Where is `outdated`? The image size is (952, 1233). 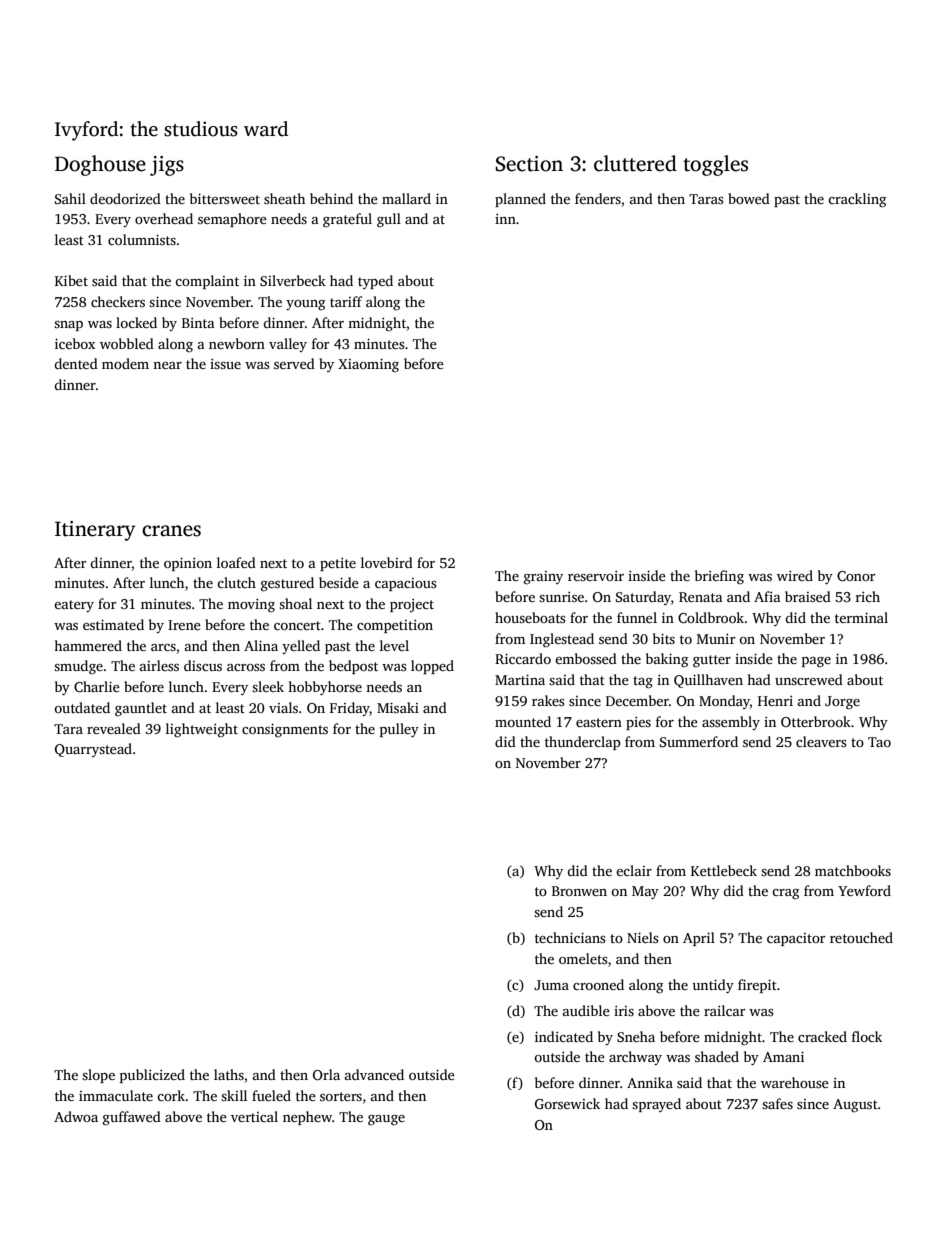
outdated is located at coordinates (82, 707).
